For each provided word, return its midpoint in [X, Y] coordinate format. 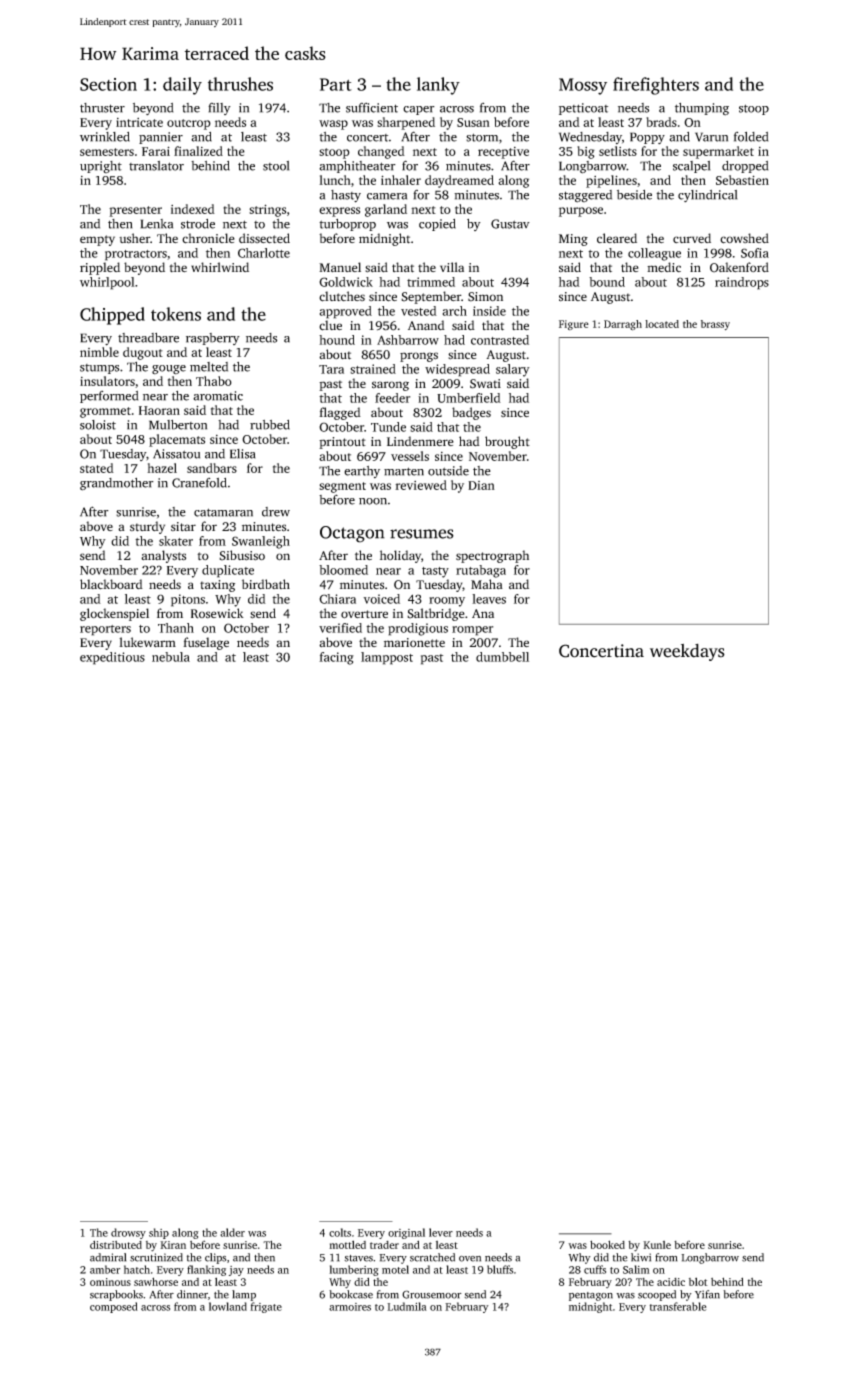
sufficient [372, 108]
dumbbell [502, 657]
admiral [108, 1257]
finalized [198, 151]
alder [232, 1232]
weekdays [687, 652]
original [406, 1233]
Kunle [657, 1245]
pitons [188, 600]
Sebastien [742, 180]
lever [441, 1232]
